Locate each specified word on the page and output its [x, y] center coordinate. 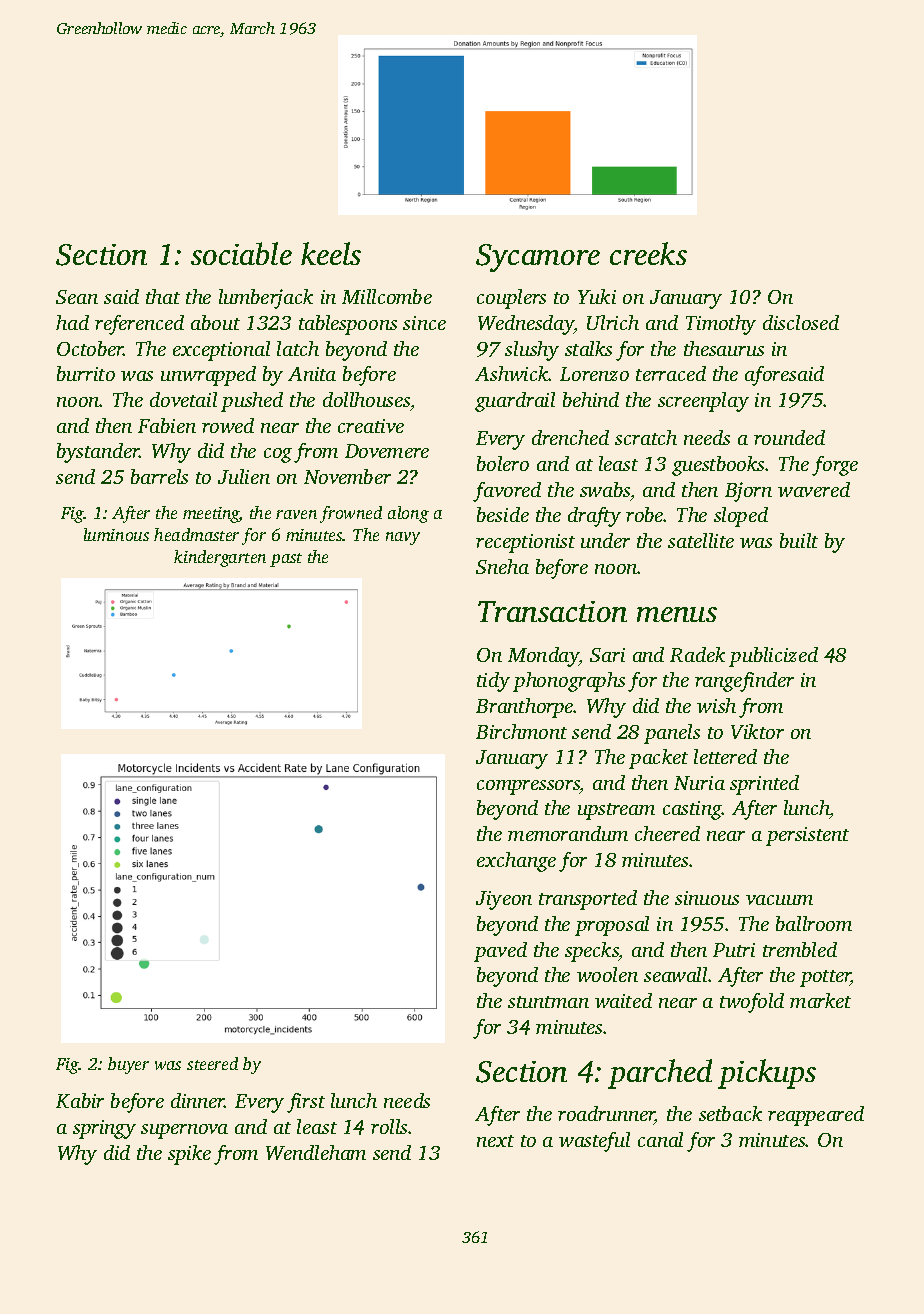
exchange [516, 862]
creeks [648, 253]
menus [677, 614]
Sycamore [538, 258]
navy [403, 538]
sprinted [764, 785]
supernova [184, 1131]
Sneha [502, 566]
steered [212, 1063]
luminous [116, 534]
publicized [773, 657]
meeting [211, 515]
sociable [241, 253]
